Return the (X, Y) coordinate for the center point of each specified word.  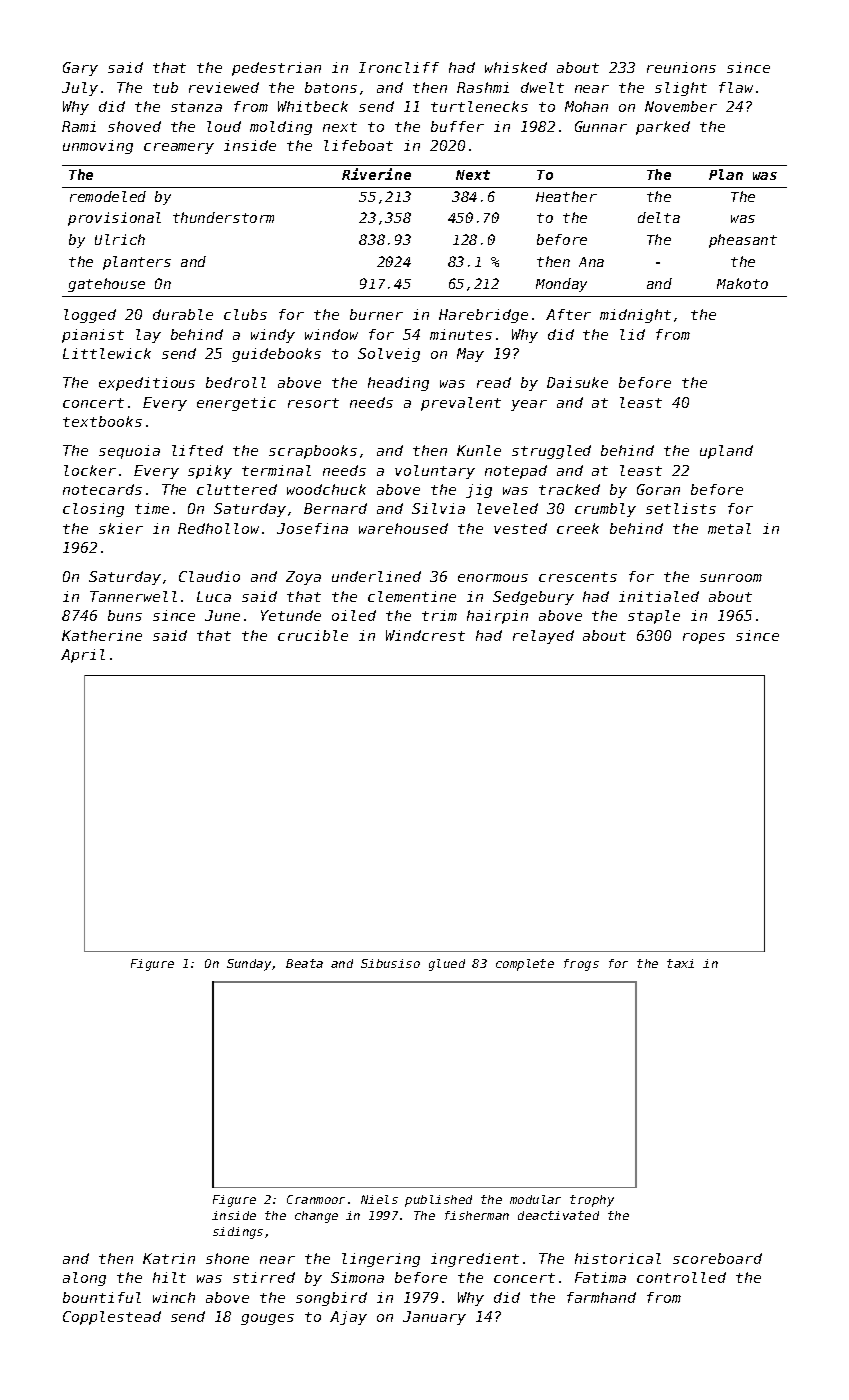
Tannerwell (133, 596)
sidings (238, 1233)
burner (376, 314)
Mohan (586, 106)
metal (729, 528)
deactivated (558, 1215)
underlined (376, 576)
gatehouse (106, 285)
